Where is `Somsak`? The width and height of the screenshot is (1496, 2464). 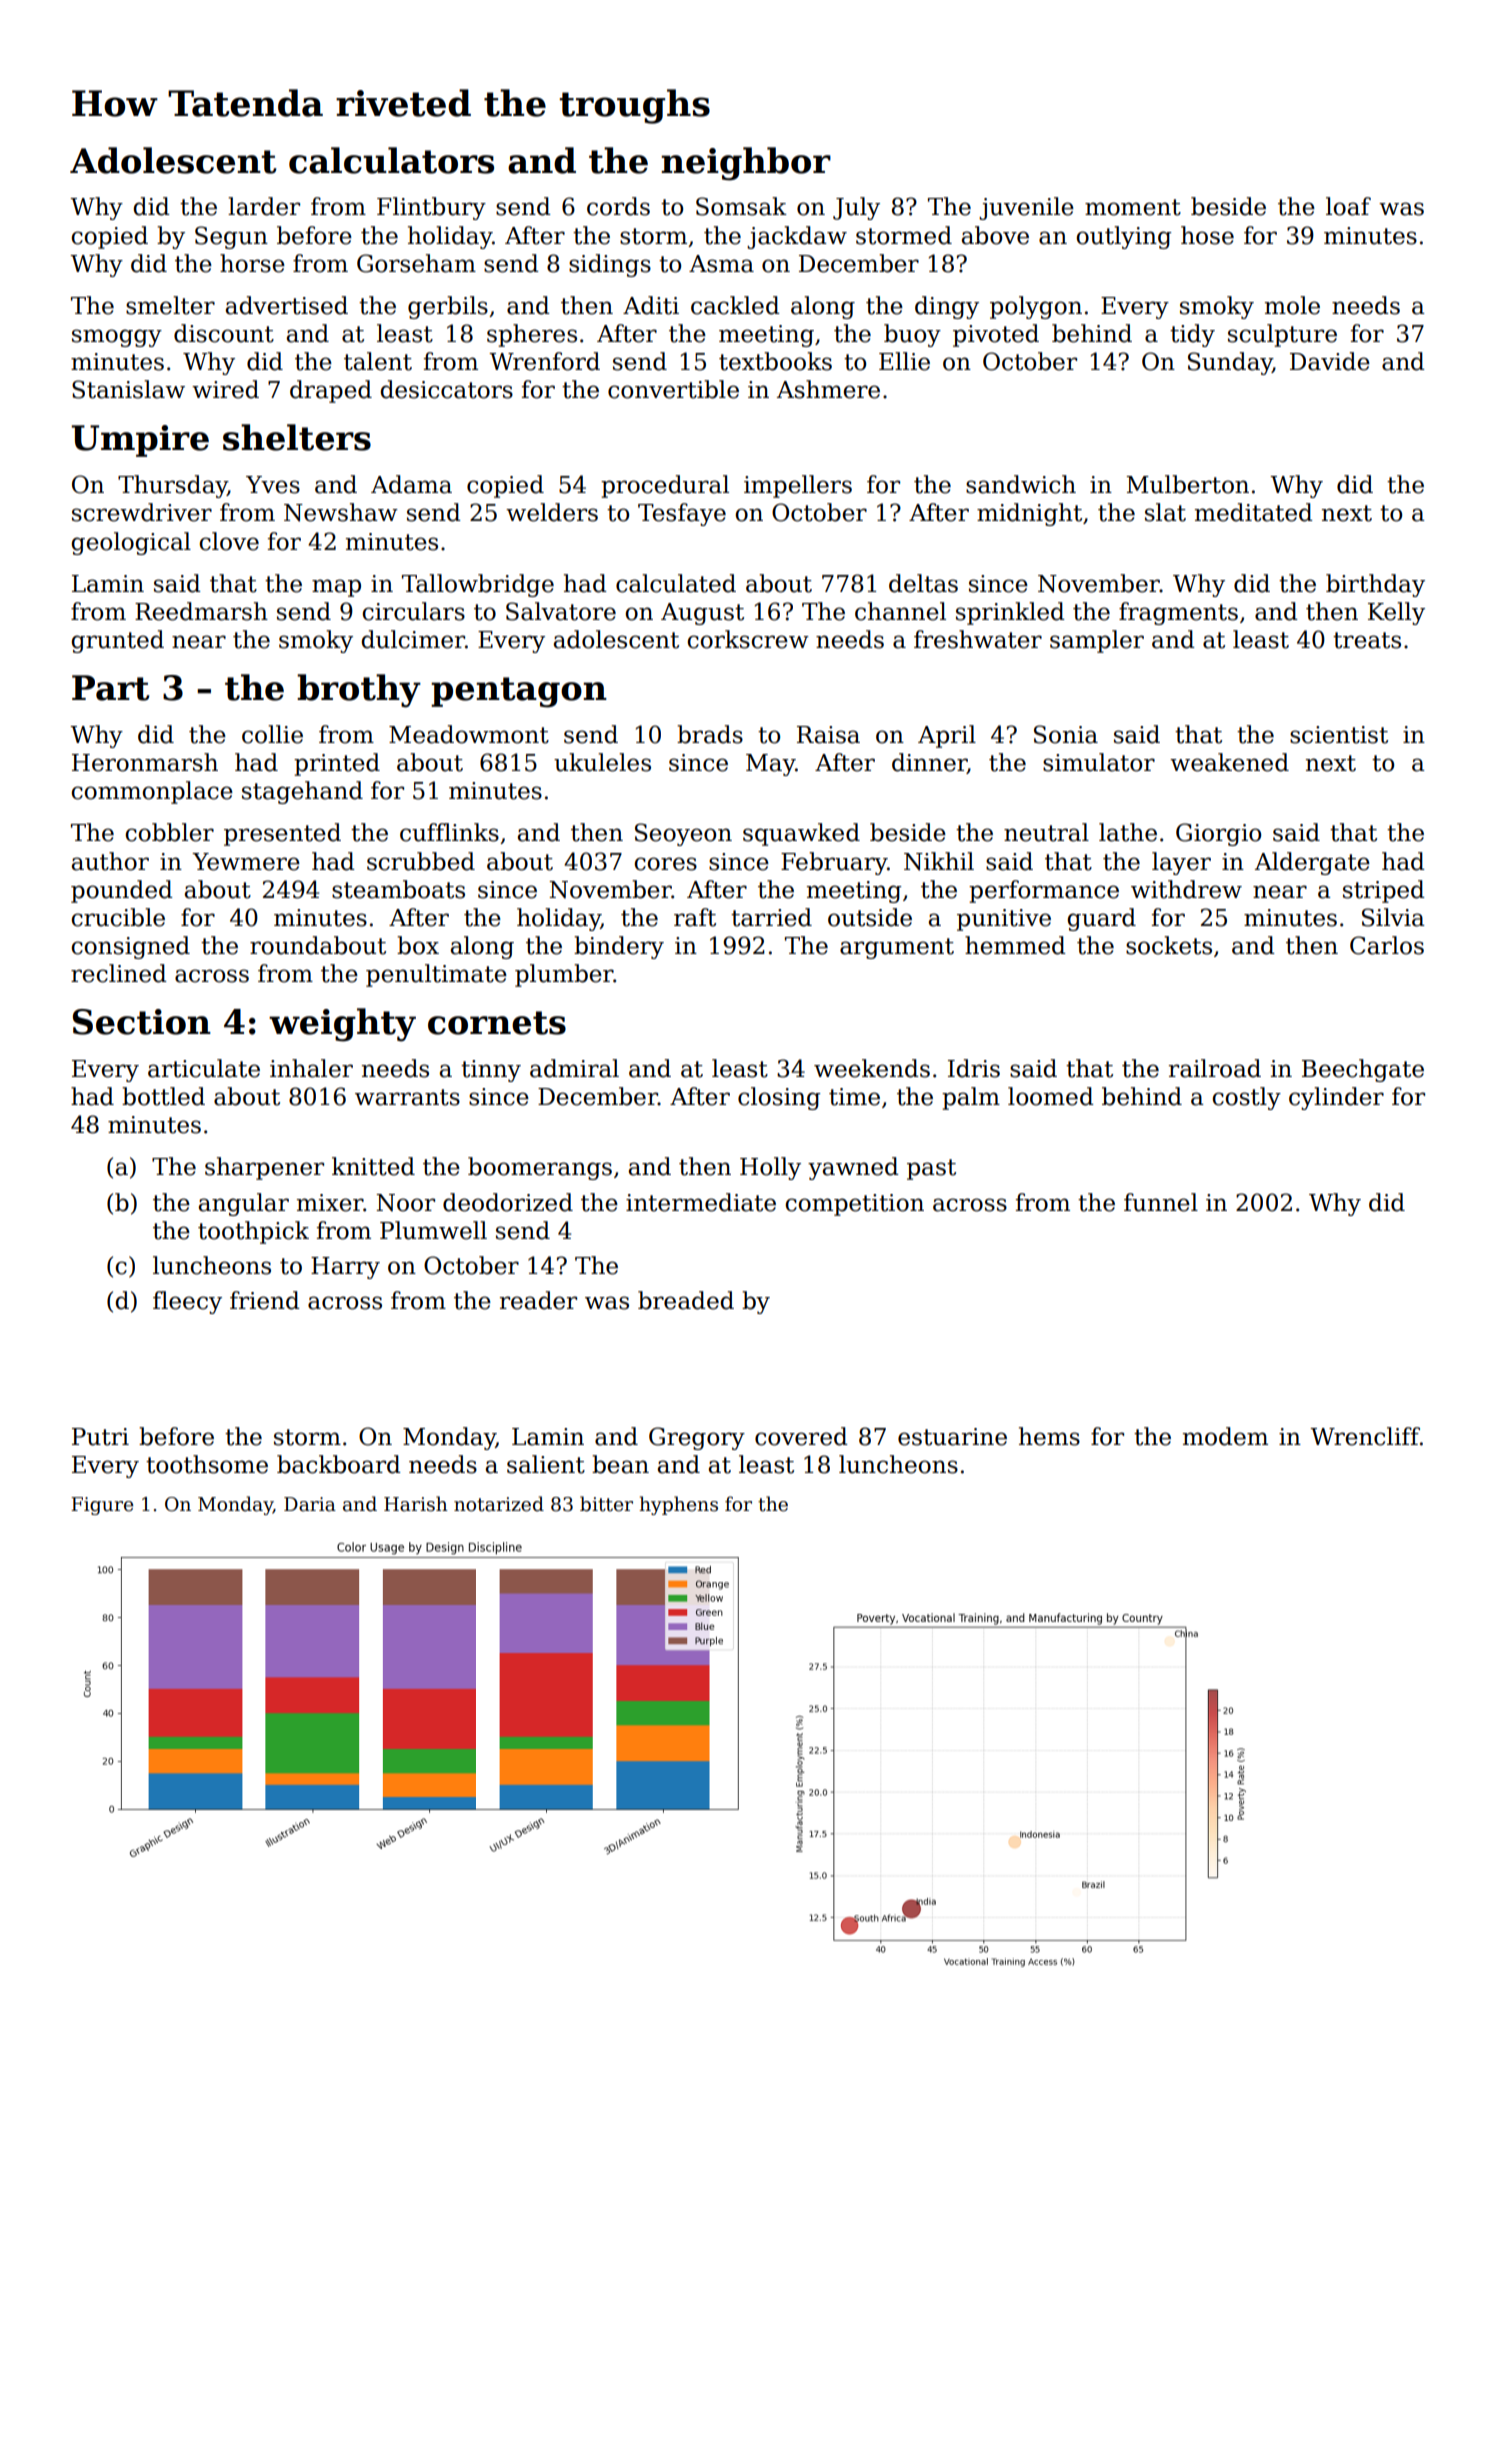 Somsak is located at coordinates (741, 206).
